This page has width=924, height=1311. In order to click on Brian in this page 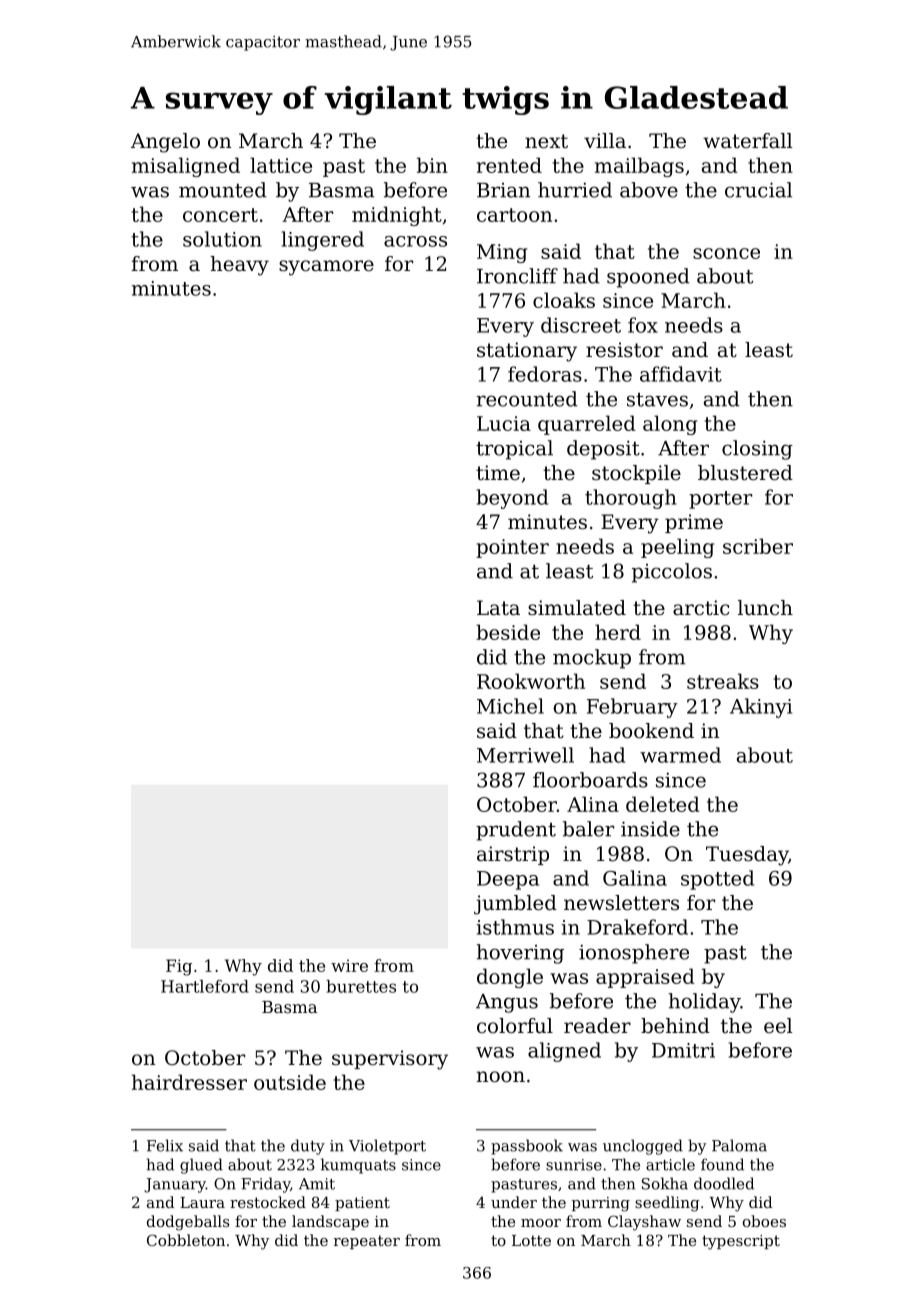, I will do `click(503, 190)`.
